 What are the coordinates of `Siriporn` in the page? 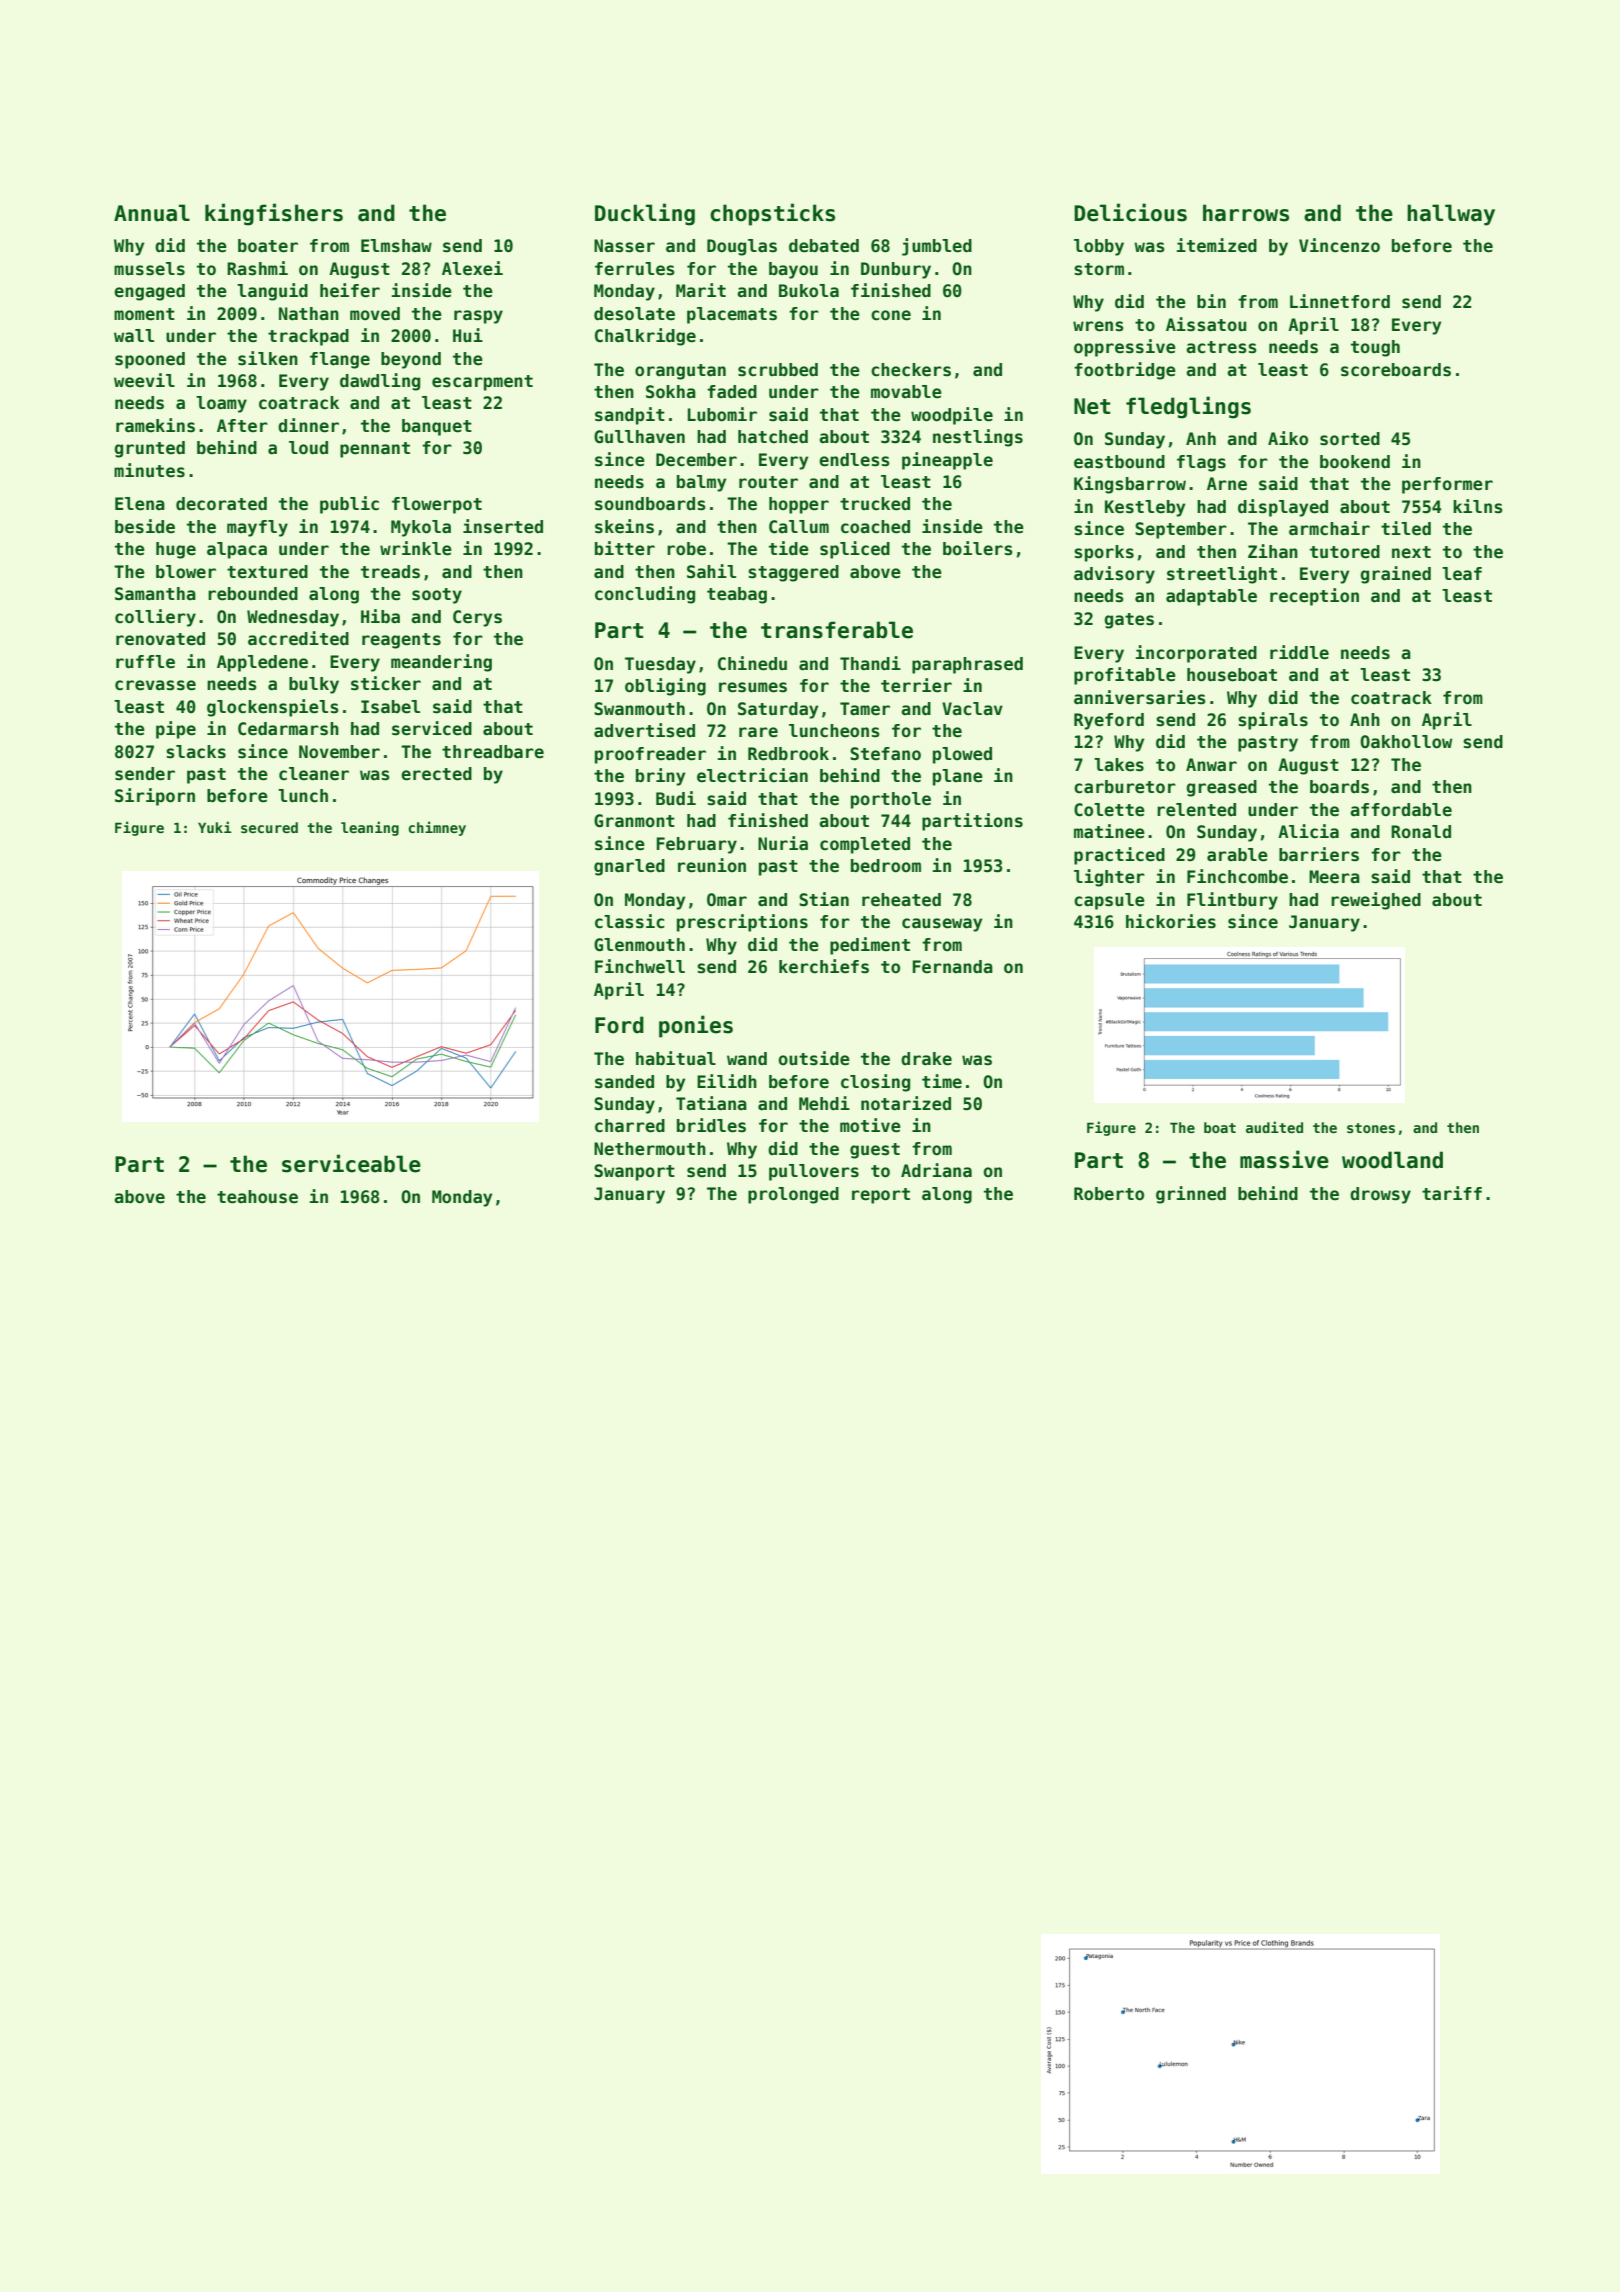 It's located at (155, 797).
